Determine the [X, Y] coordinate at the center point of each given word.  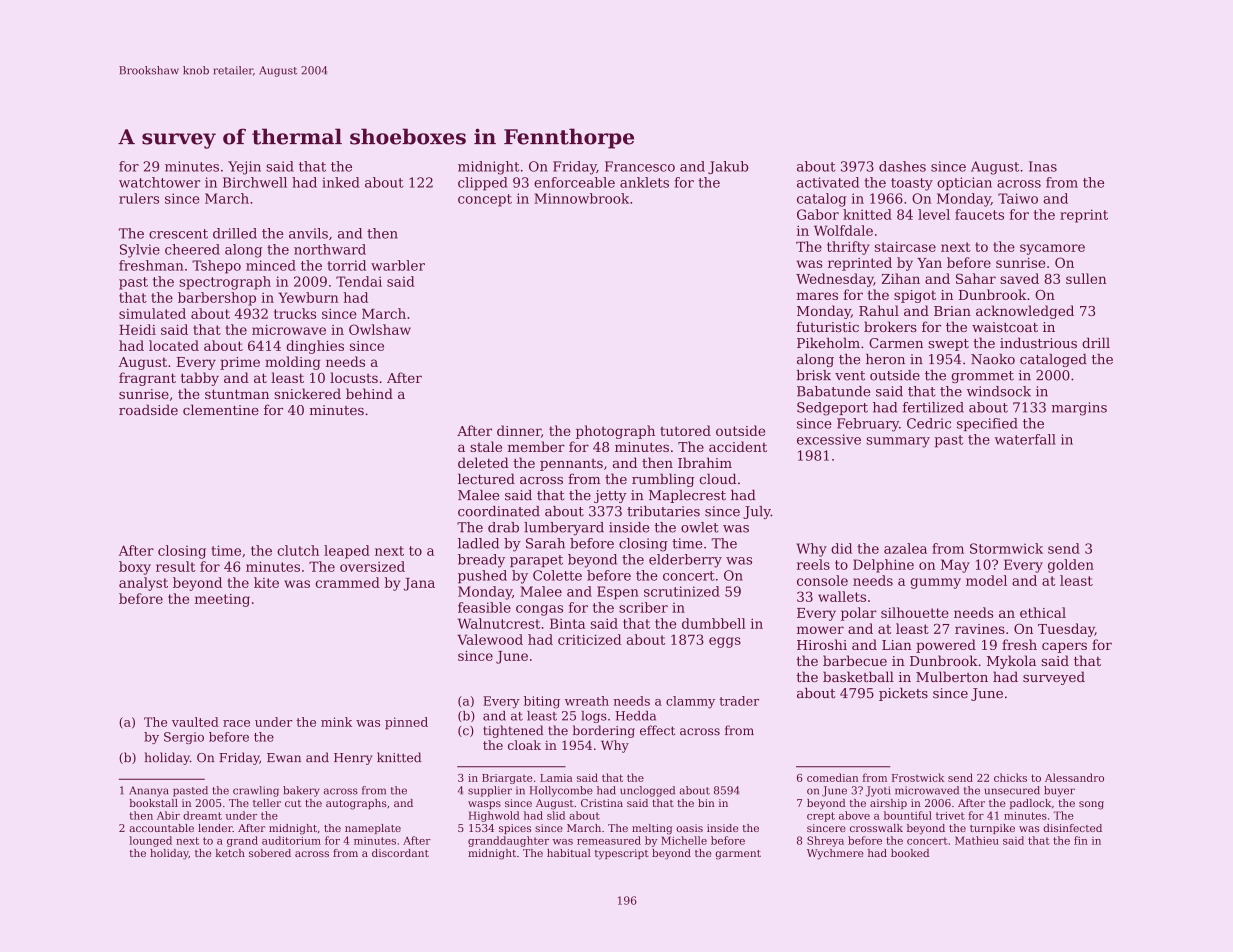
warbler [398, 265]
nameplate [373, 829]
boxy [135, 568]
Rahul [879, 310]
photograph [615, 432]
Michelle [684, 840]
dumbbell [714, 623]
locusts [354, 377]
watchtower [159, 182]
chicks [1010, 777]
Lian [897, 645]
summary [898, 442]
